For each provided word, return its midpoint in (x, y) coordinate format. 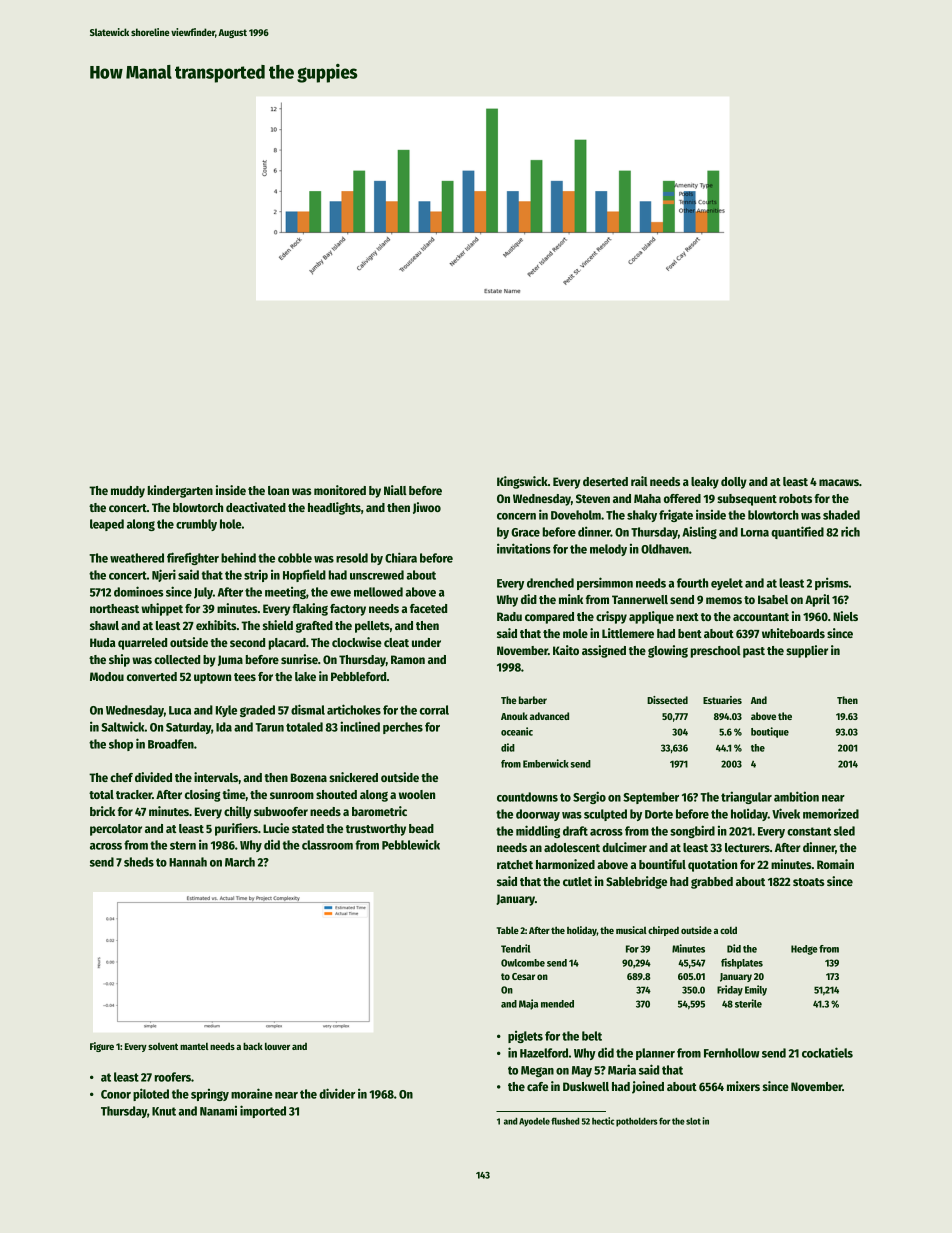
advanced (549, 716)
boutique (770, 732)
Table (508, 930)
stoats (808, 882)
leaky (705, 483)
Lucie (276, 828)
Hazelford (544, 1053)
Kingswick (522, 482)
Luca (180, 710)
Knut (164, 1111)
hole (231, 524)
